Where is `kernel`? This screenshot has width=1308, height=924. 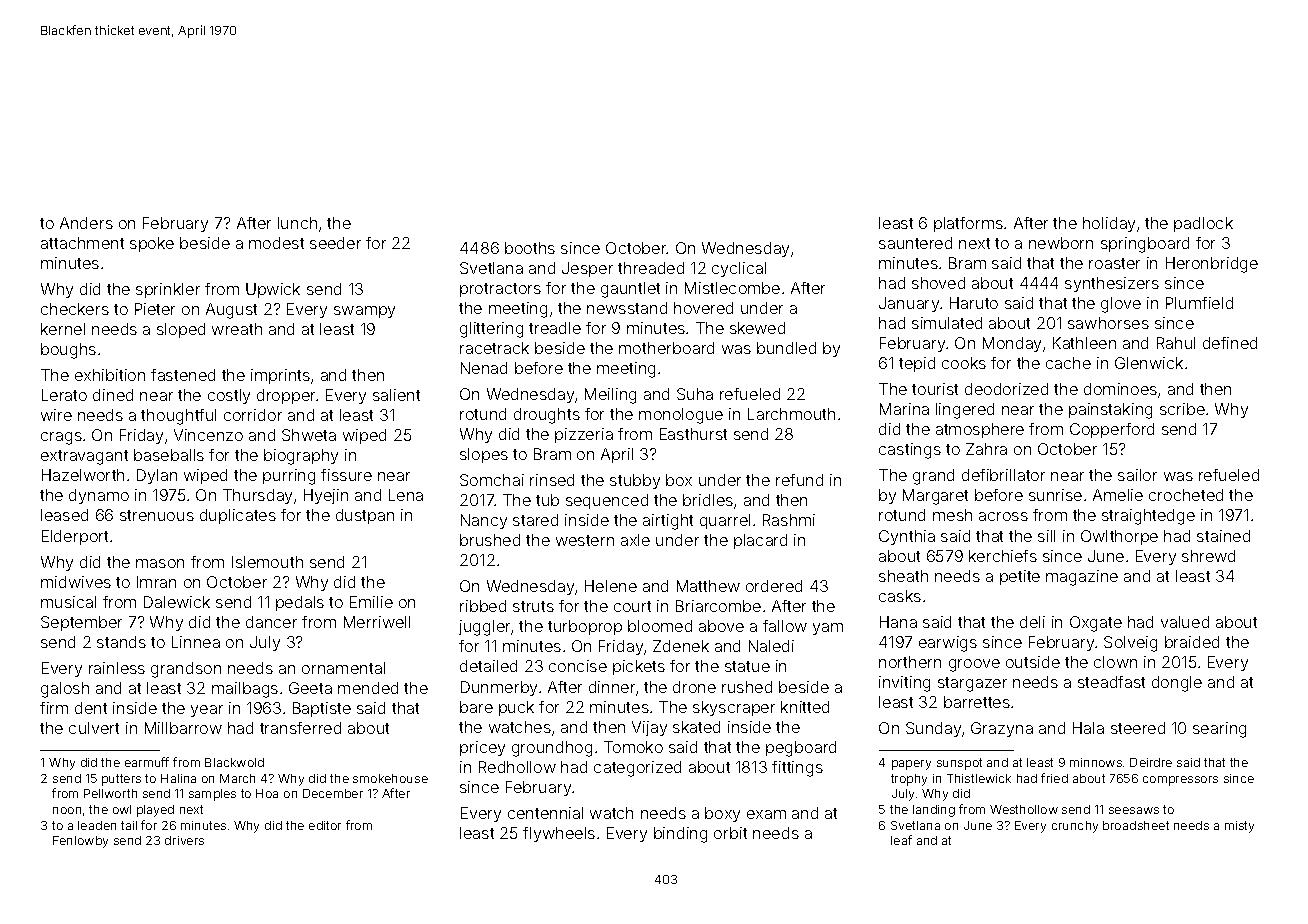 kernel is located at coordinates (63, 329).
